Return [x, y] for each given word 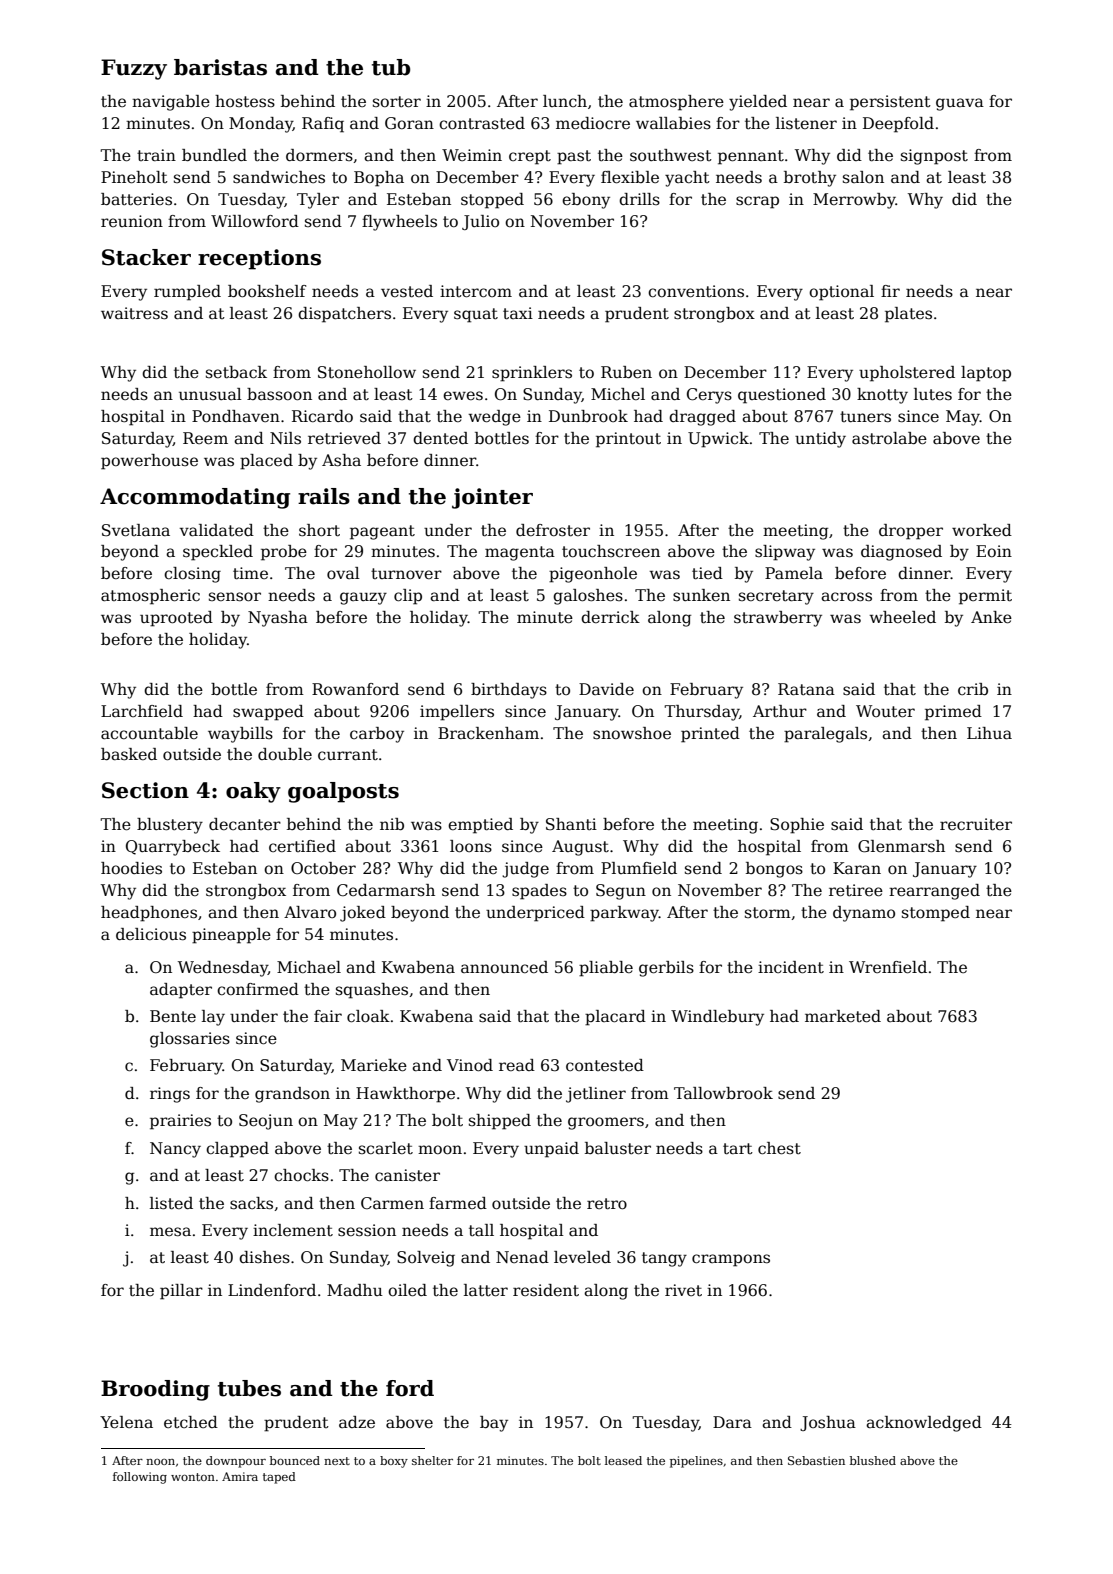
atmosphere [676, 103]
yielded [758, 103]
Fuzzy [134, 69]
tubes [249, 1388]
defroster [553, 530]
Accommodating [195, 498]
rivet [683, 1290]
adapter [181, 991]
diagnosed [901, 553]
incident [791, 967]
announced [504, 967]
